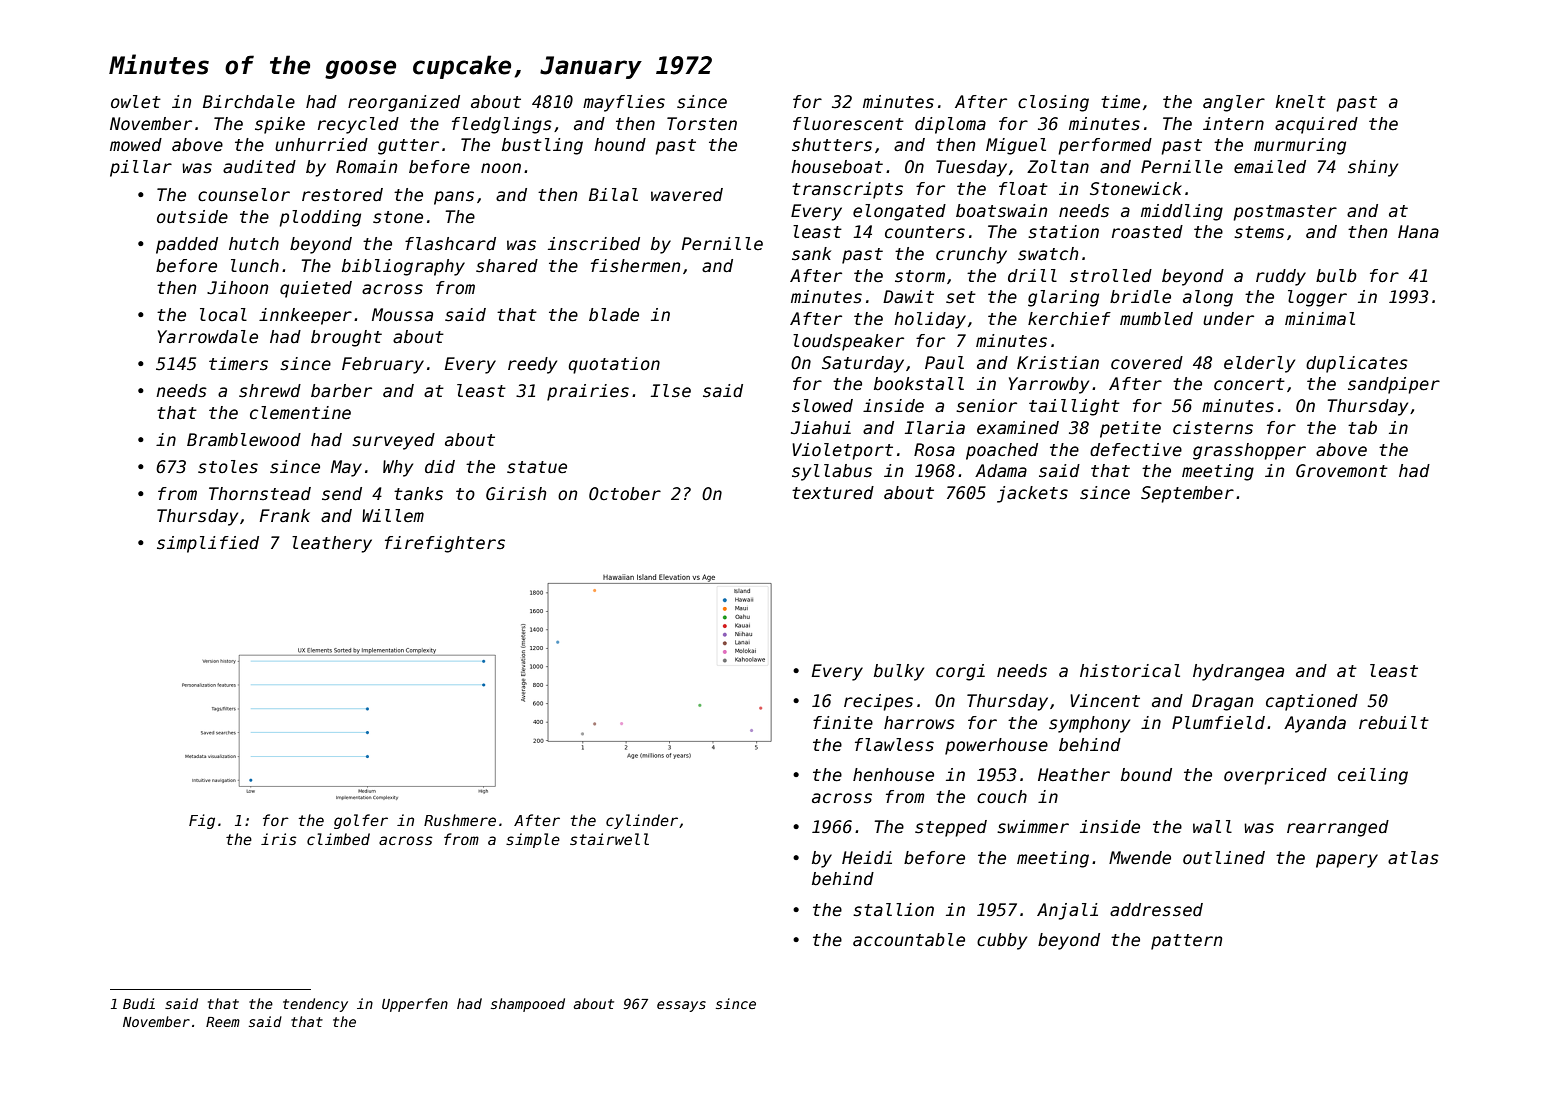  I want to click on covered, so click(1147, 363).
